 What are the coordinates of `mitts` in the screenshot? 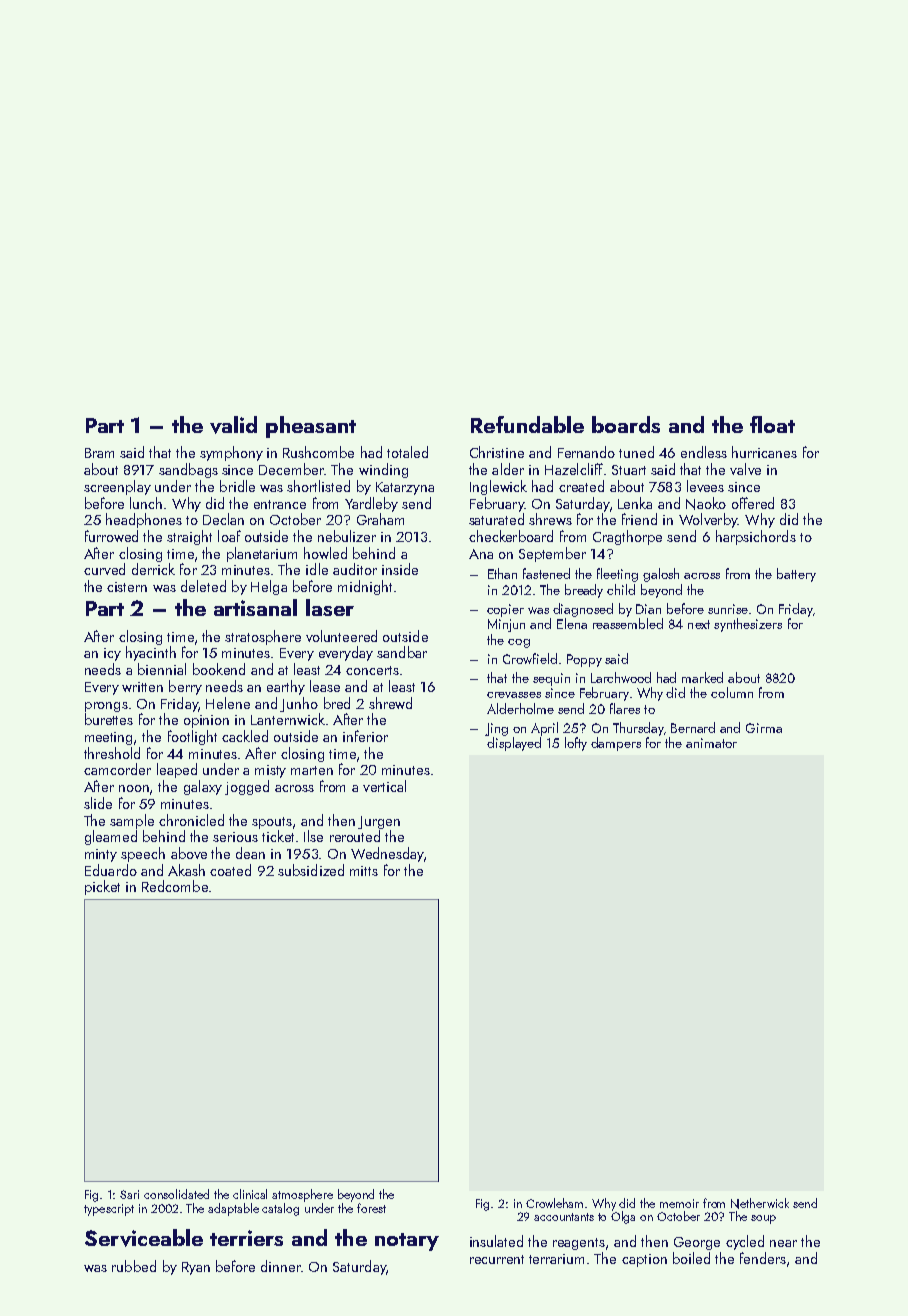 It's located at (364, 871).
